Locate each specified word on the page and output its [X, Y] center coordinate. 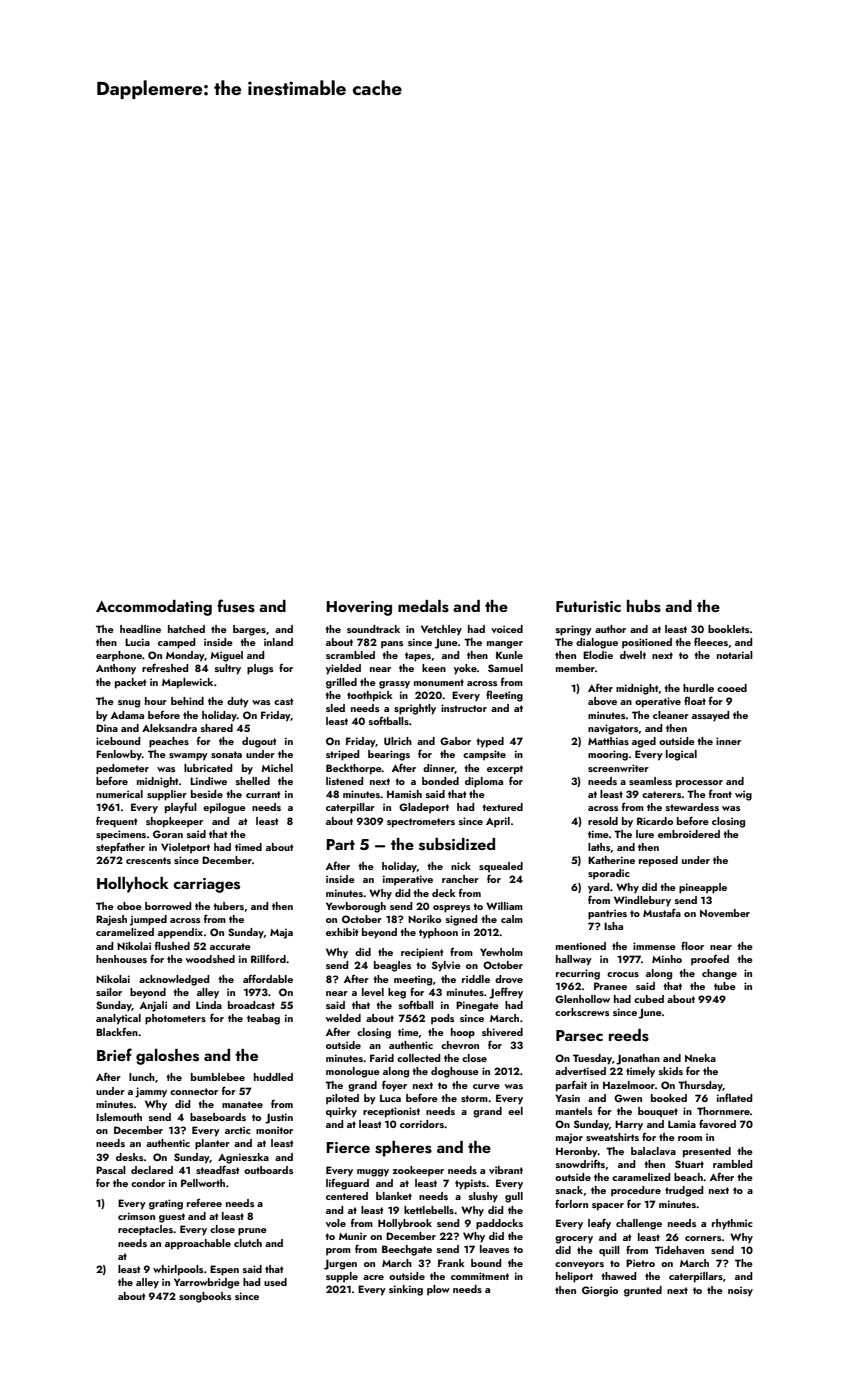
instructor [464, 708]
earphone [119, 656]
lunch [142, 1077]
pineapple [703, 888]
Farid [382, 1058]
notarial [735, 655]
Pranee [610, 986]
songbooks [205, 1297]
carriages [206, 885]
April [498, 822]
